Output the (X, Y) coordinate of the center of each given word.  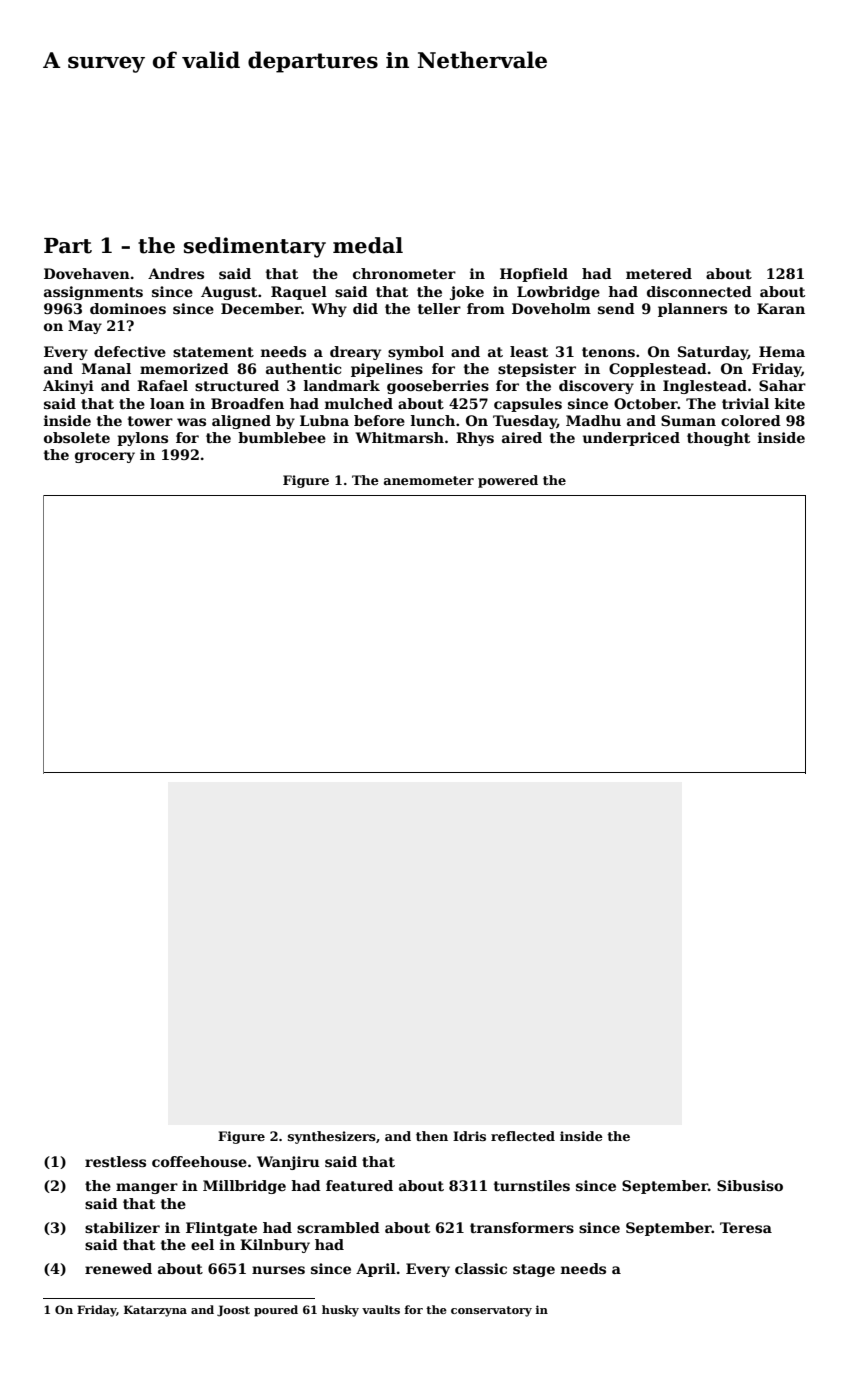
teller (439, 308)
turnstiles (532, 1185)
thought (718, 439)
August (229, 293)
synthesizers (332, 1137)
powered (508, 481)
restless (115, 1161)
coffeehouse (199, 1161)
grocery (105, 457)
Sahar (782, 385)
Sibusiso (750, 1185)
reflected (523, 1136)
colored (751, 420)
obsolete (77, 437)
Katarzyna (155, 1311)
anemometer (429, 480)
